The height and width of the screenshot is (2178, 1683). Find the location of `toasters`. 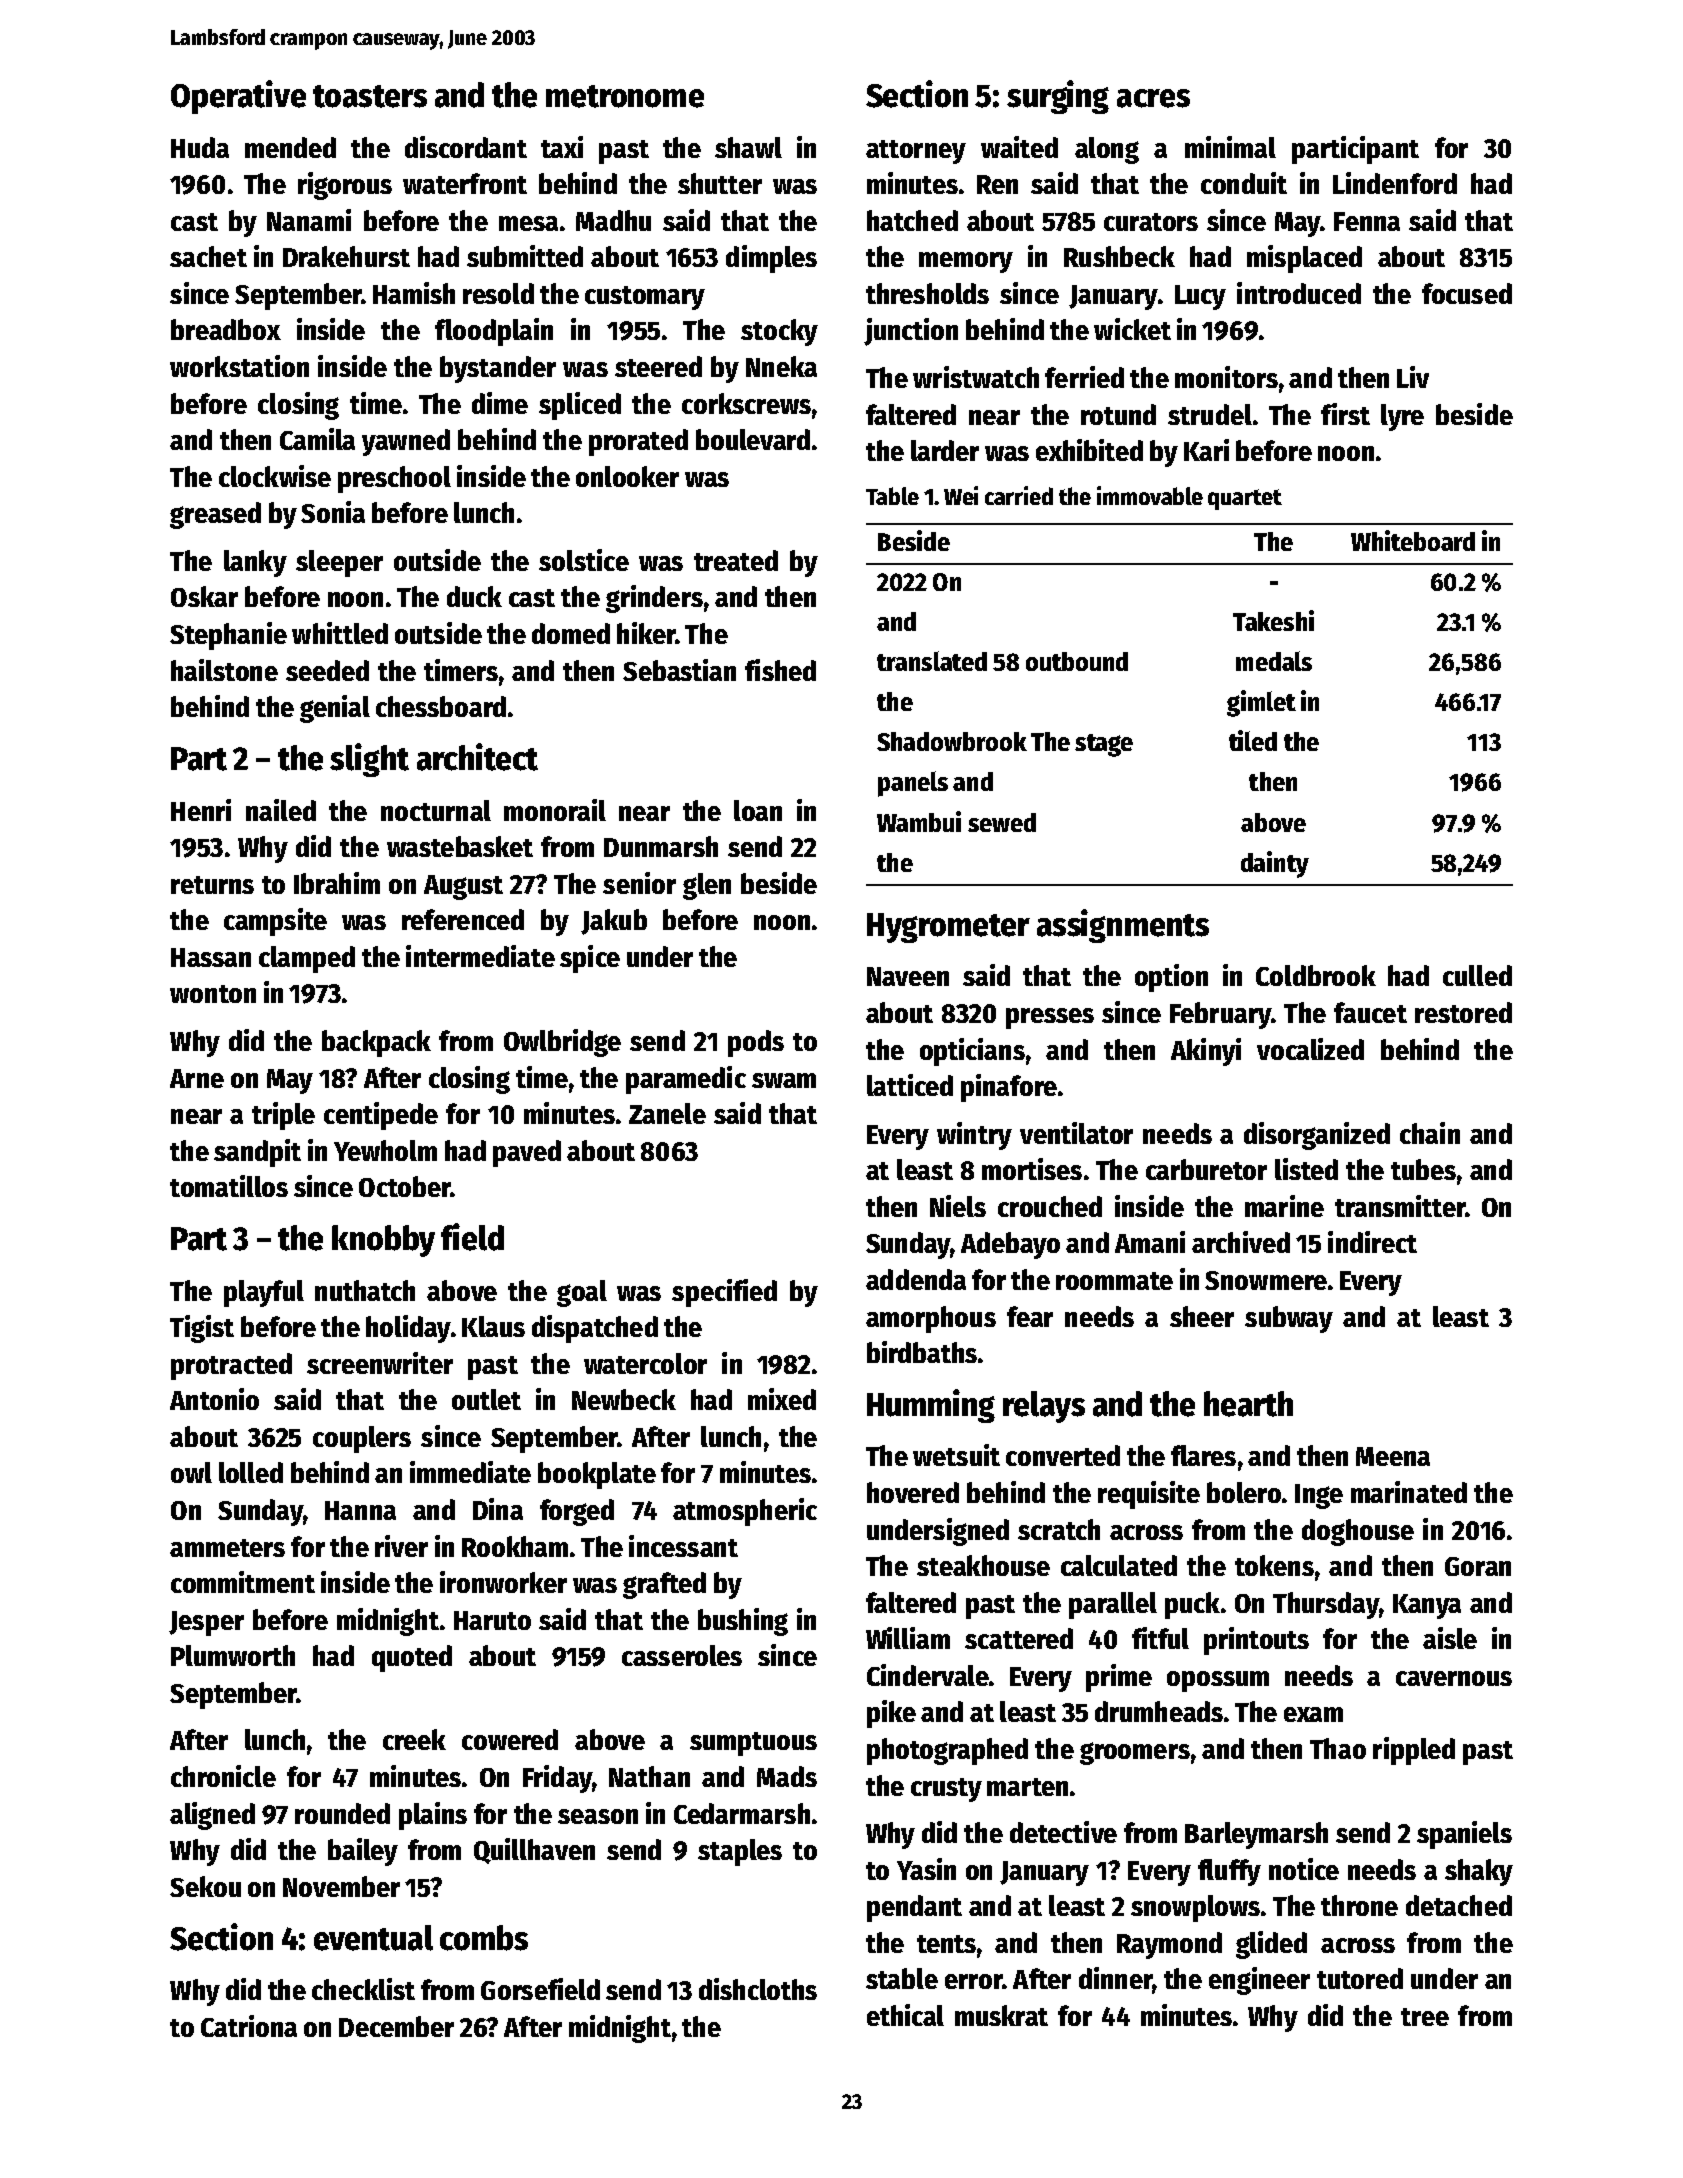

toasters is located at coordinates (370, 96).
